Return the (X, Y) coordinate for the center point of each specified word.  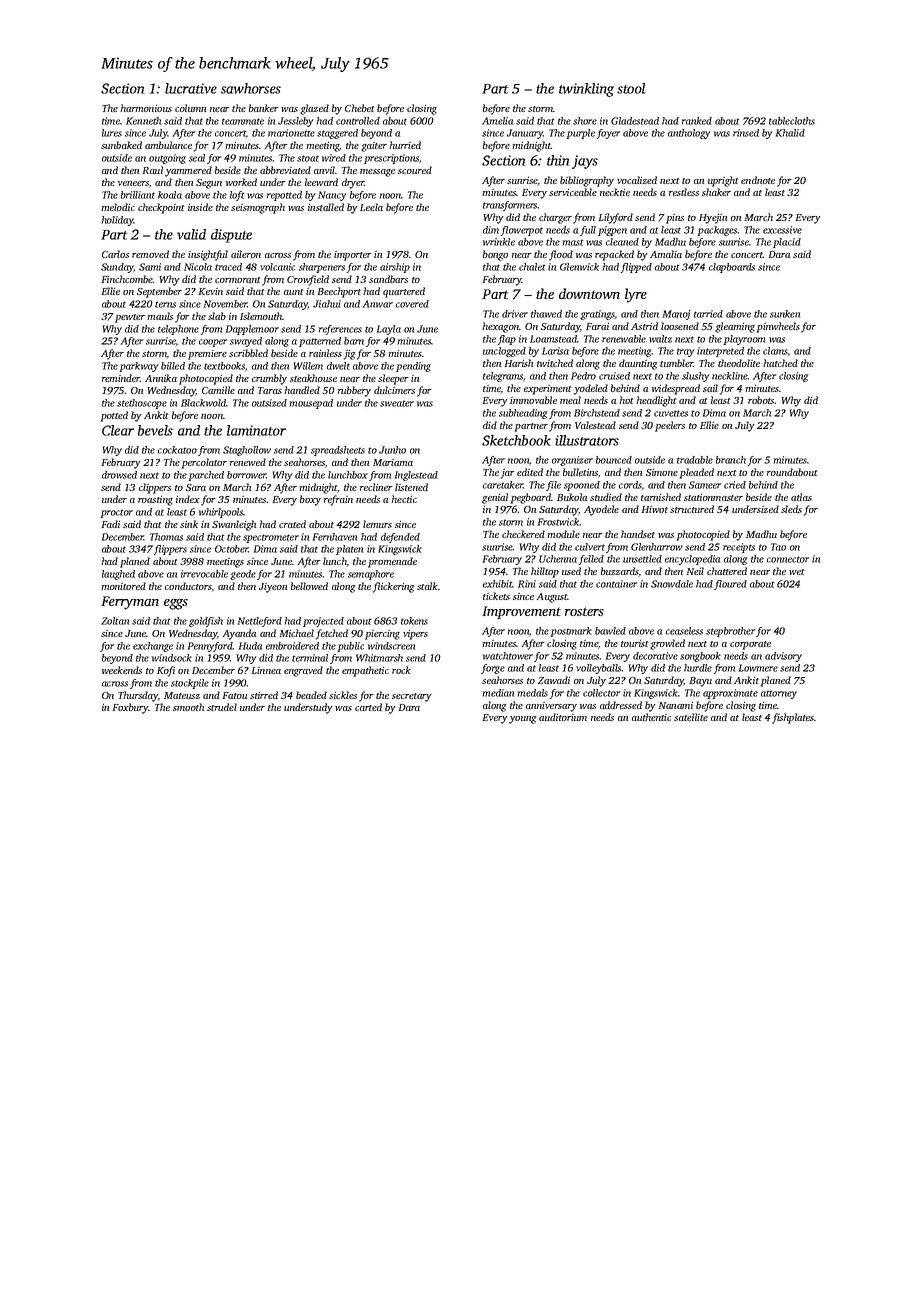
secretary (412, 697)
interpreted (720, 352)
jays (585, 162)
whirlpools (221, 513)
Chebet (359, 108)
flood (561, 255)
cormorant (237, 280)
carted (368, 707)
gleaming (735, 327)
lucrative (191, 88)
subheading (523, 414)
